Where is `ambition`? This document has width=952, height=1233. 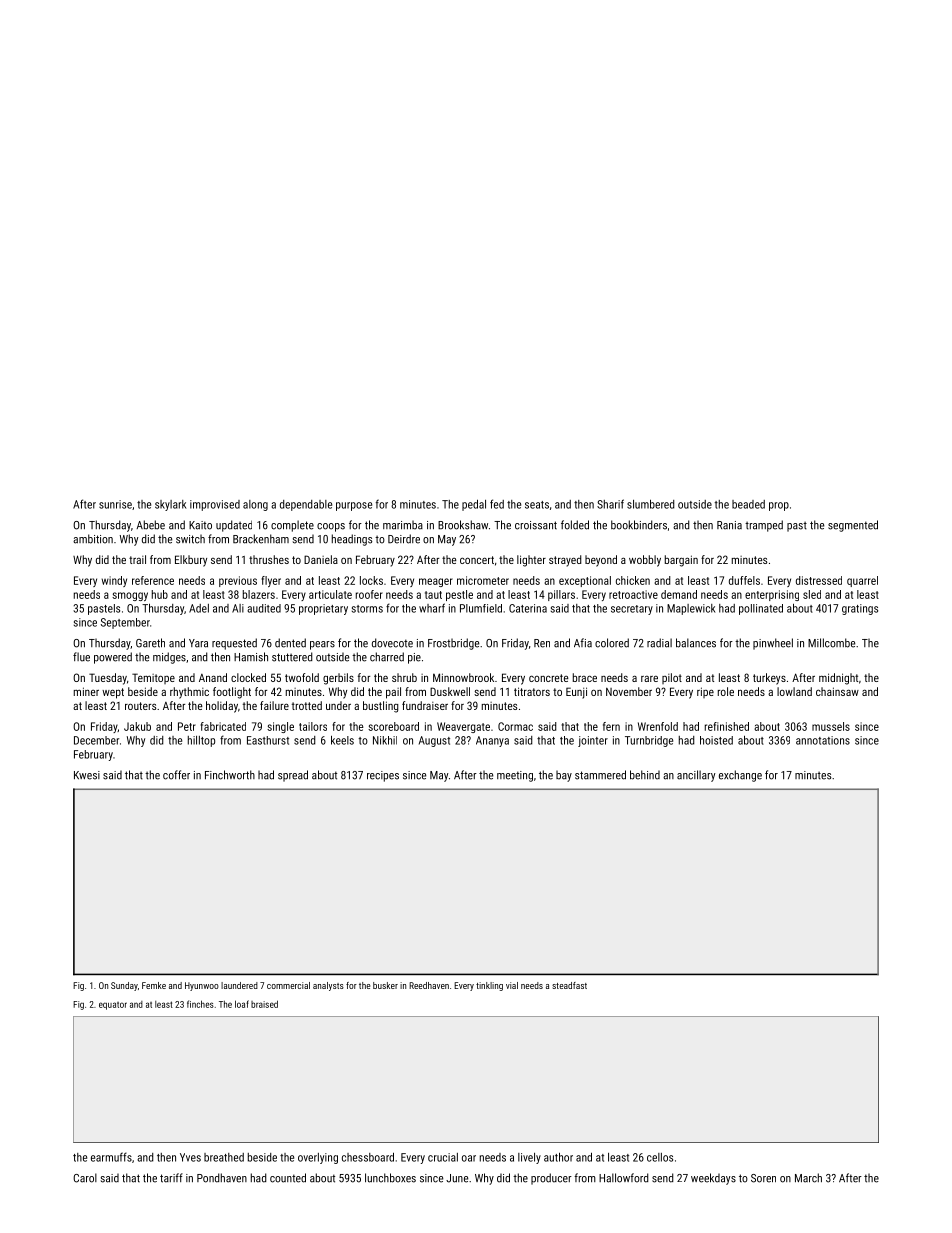 ambition is located at coordinates (93, 539).
